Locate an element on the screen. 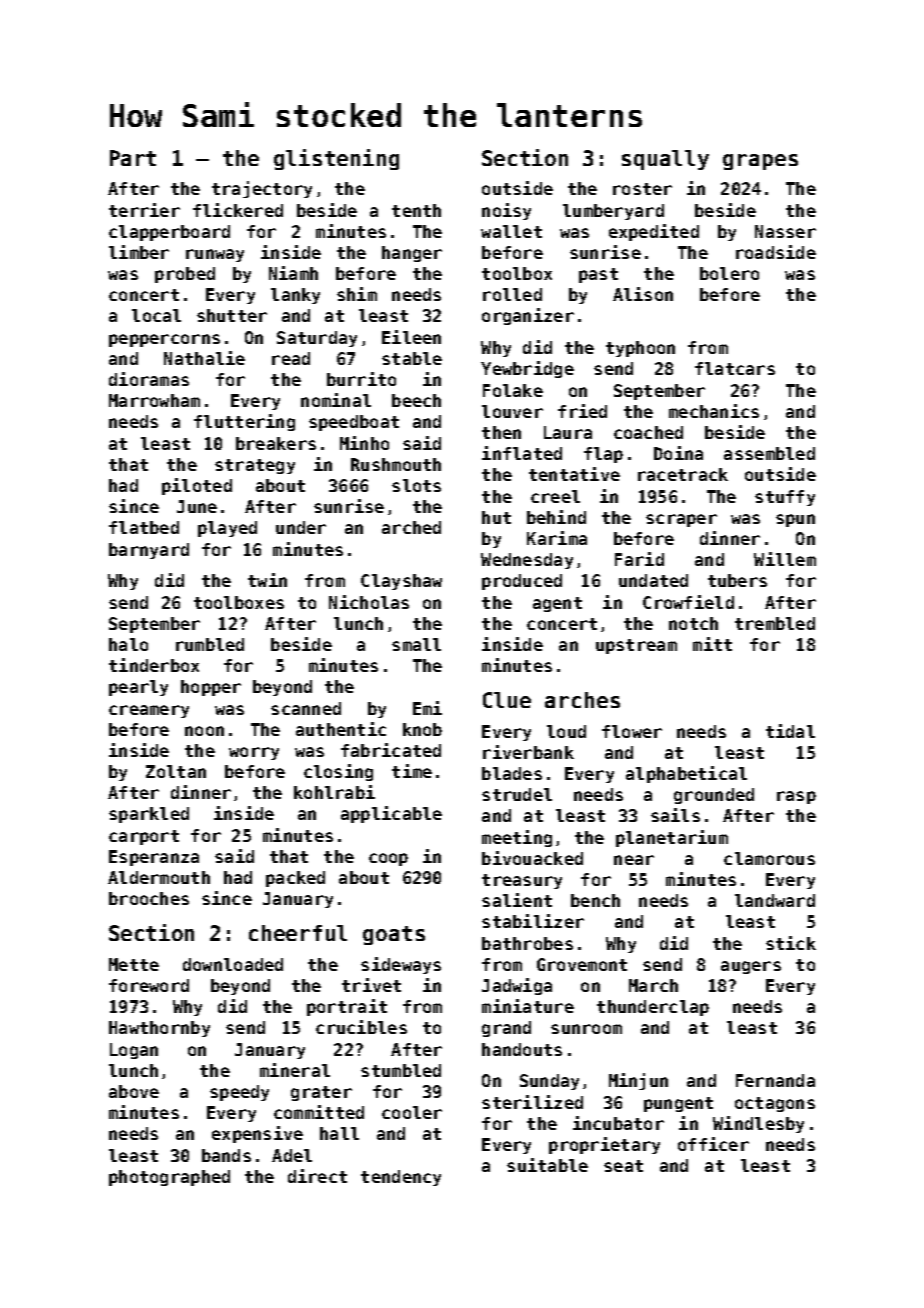  alphabetical is located at coordinates (686, 774).
